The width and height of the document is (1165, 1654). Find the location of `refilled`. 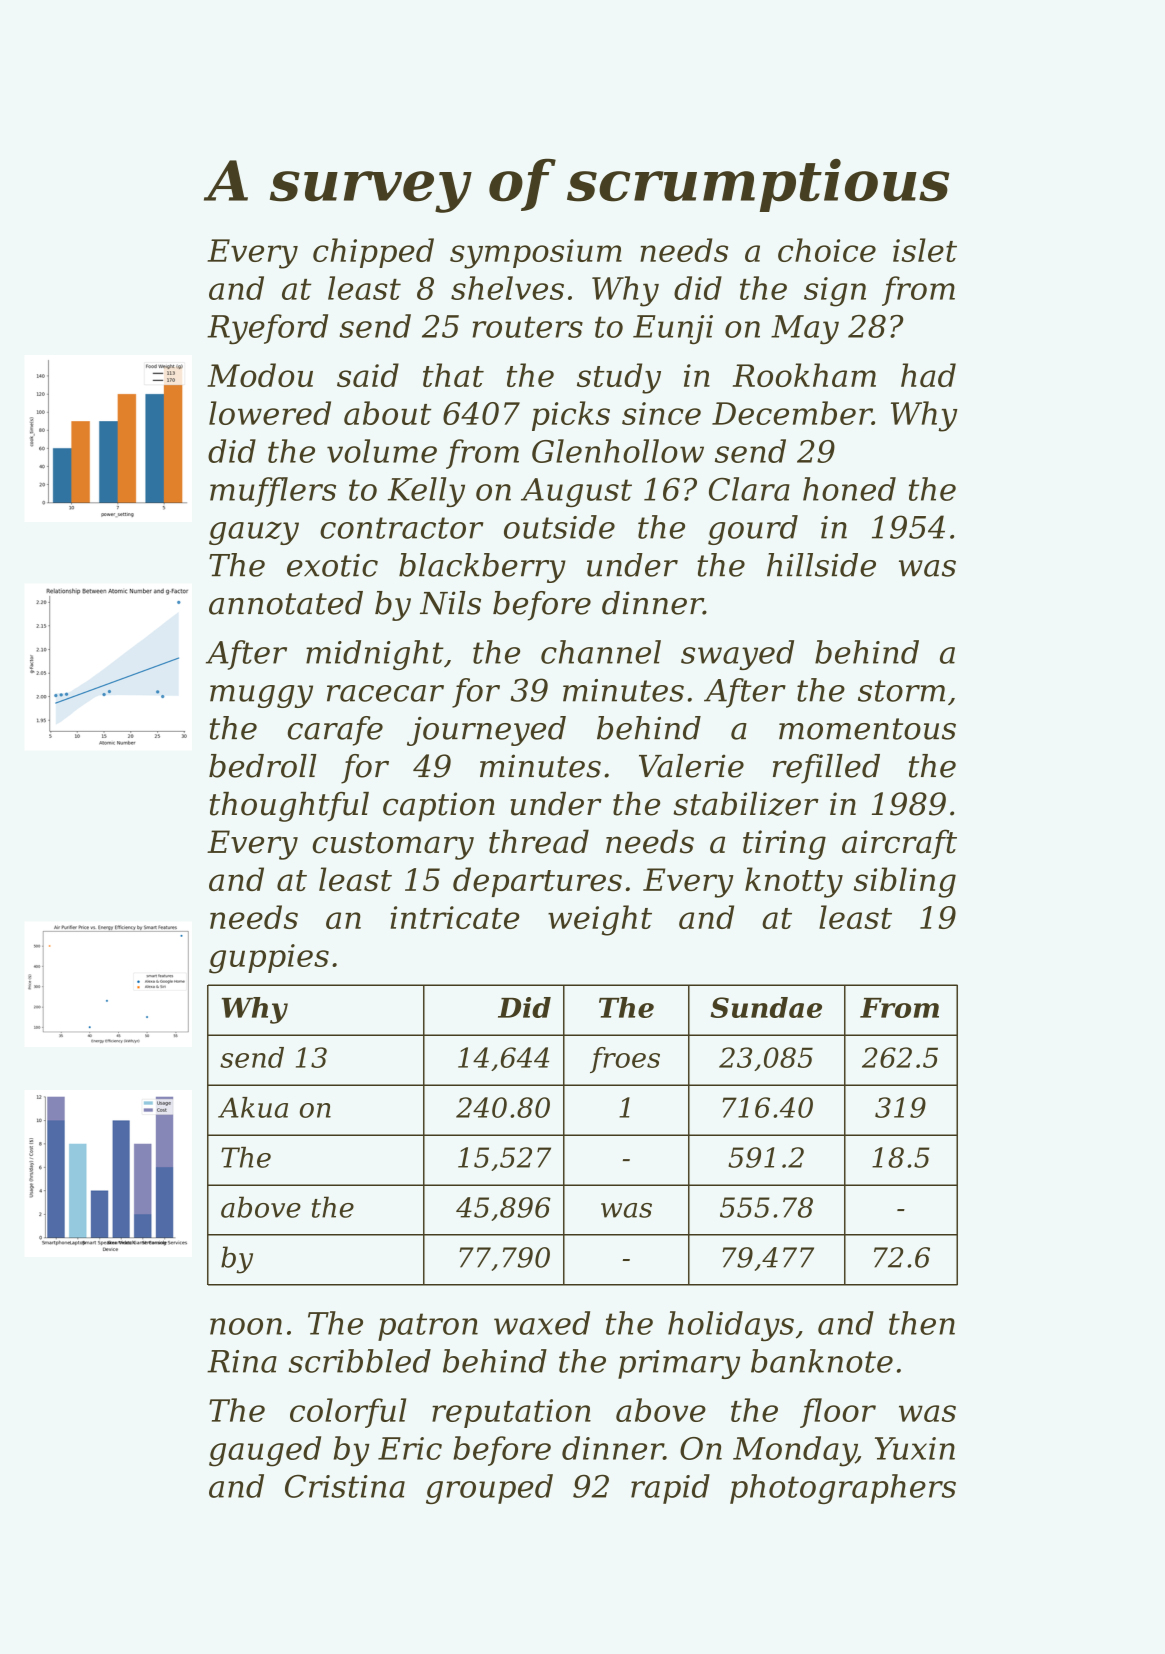

refilled is located at coordinates (826, 769).
